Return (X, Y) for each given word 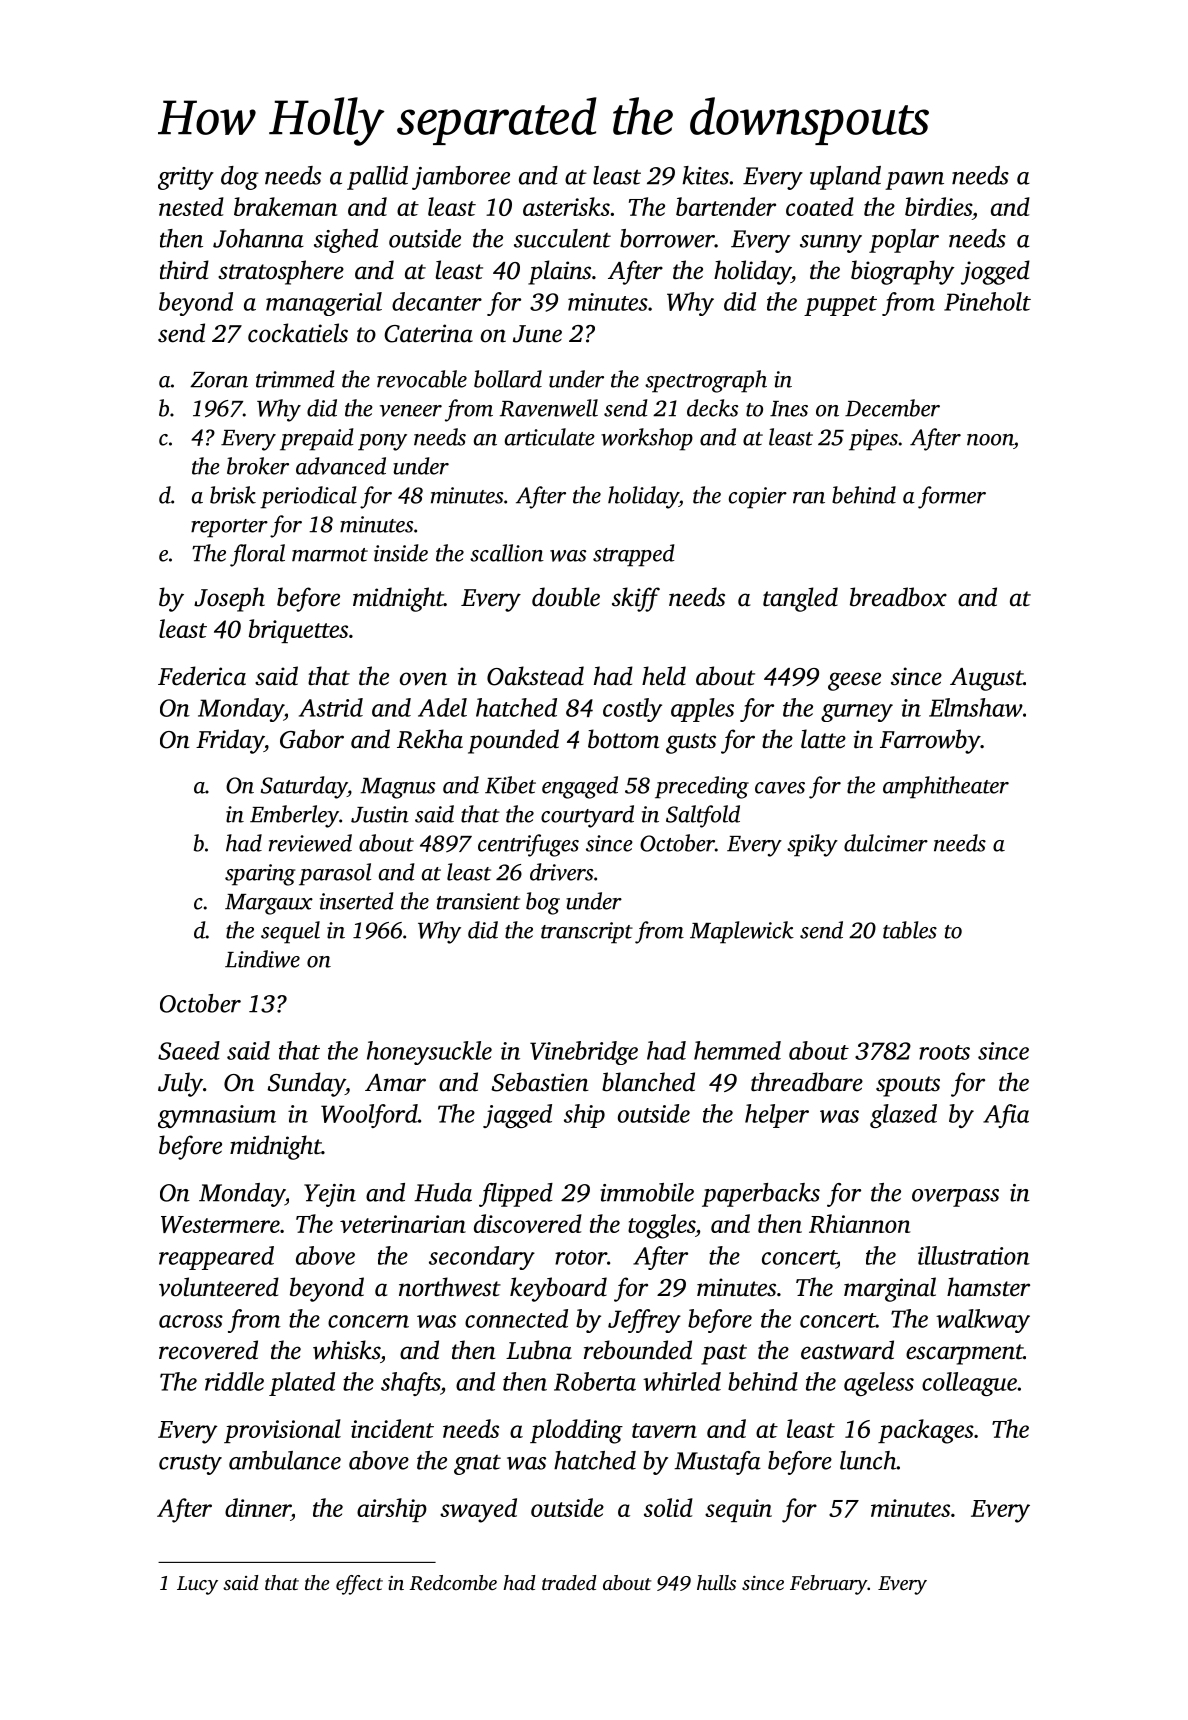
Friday (230, 741)
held (664, 676)
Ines (789, 409)
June (537, 334)
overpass (955, 1198)
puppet (840, 306)
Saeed (189, 1050)
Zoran (219, 380)
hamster (988, 1287)
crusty (190, 1465)
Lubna (539, 1350)
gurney (857, 713)
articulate (550, 437)
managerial (324, 304)
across (191, 1321)
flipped (516, 1195)
